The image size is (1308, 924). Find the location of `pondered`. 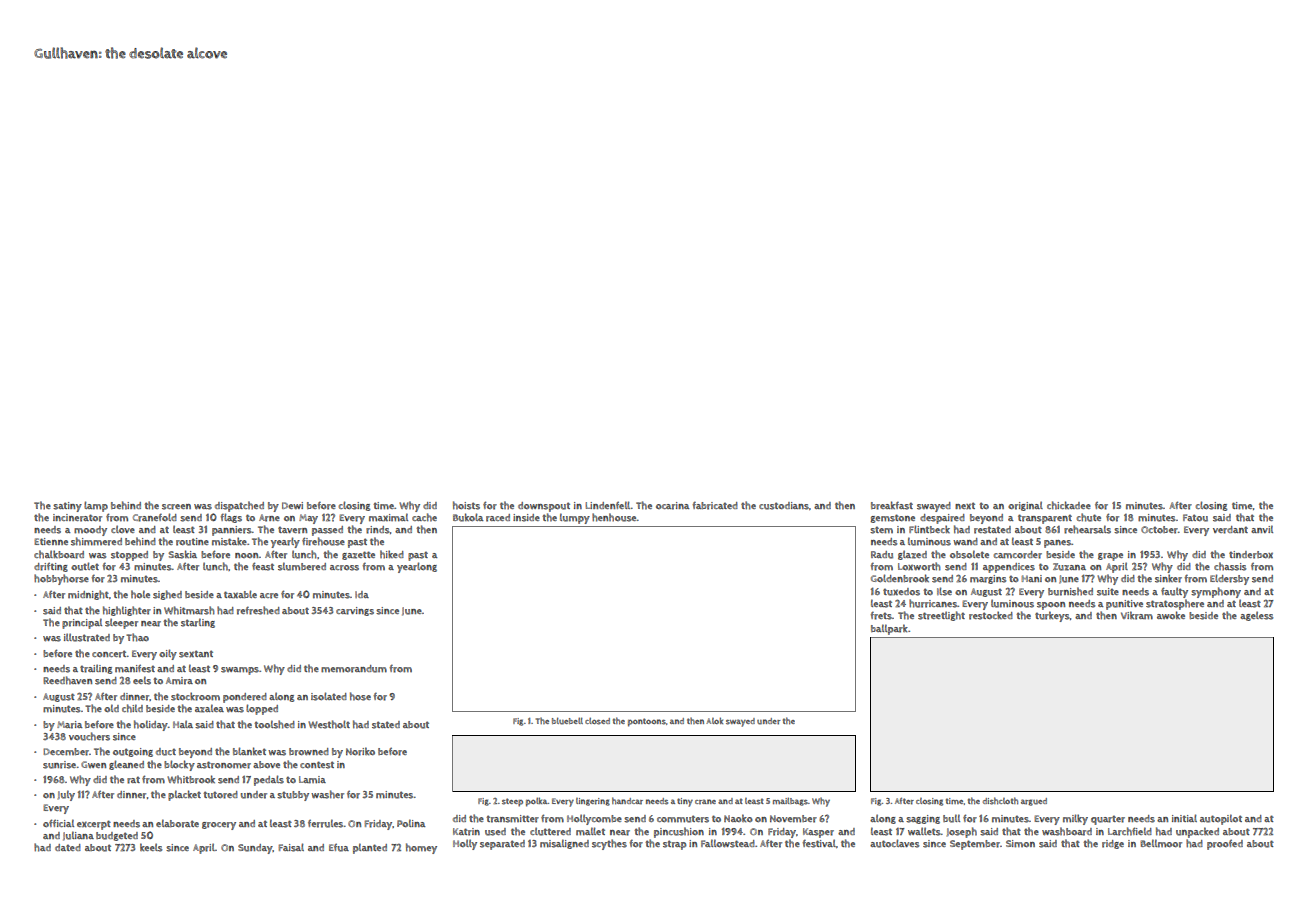

pondered is located at coordinates (245, 698).
